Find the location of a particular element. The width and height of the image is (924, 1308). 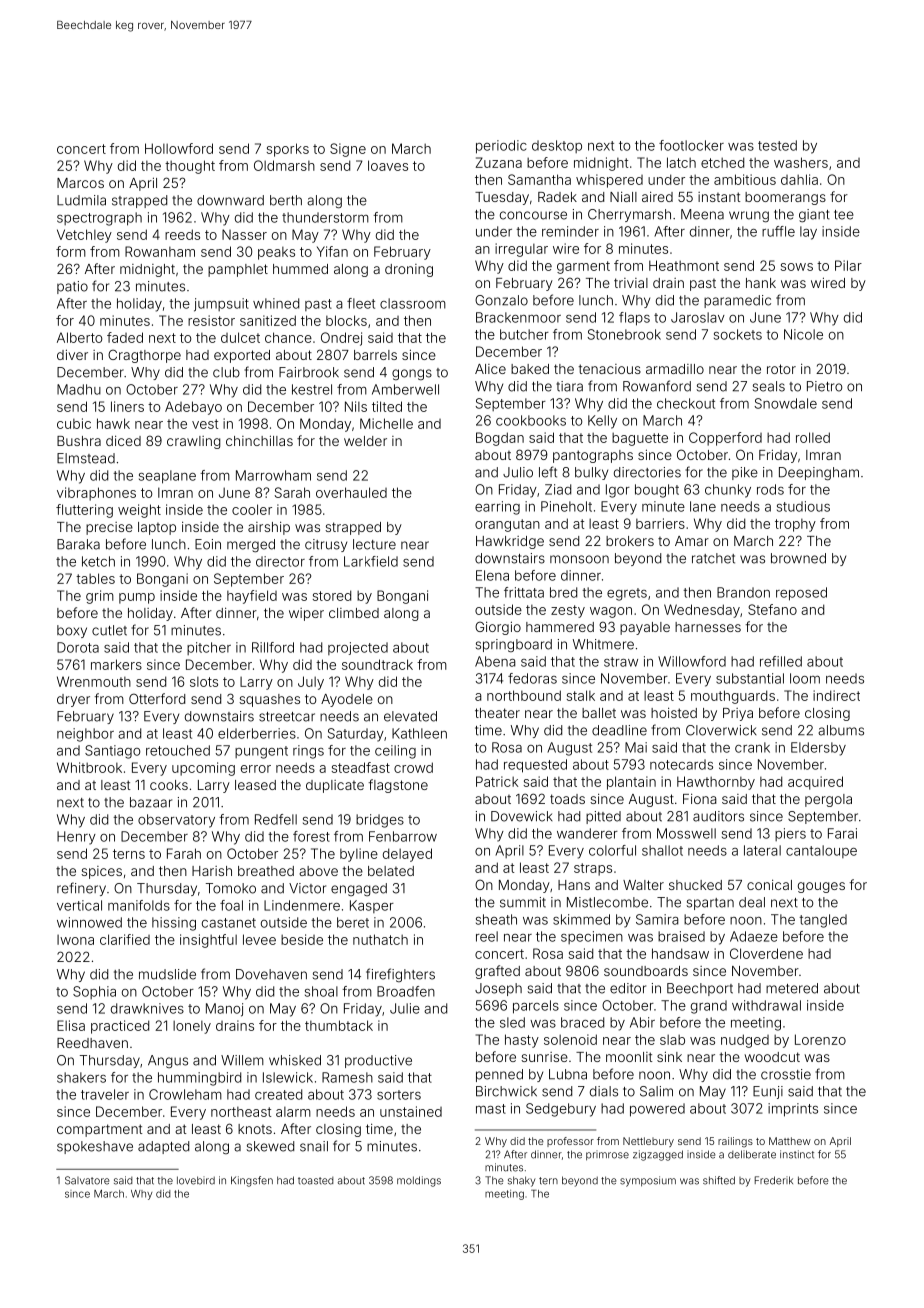

Harish is located at coordinates (212, 871).
